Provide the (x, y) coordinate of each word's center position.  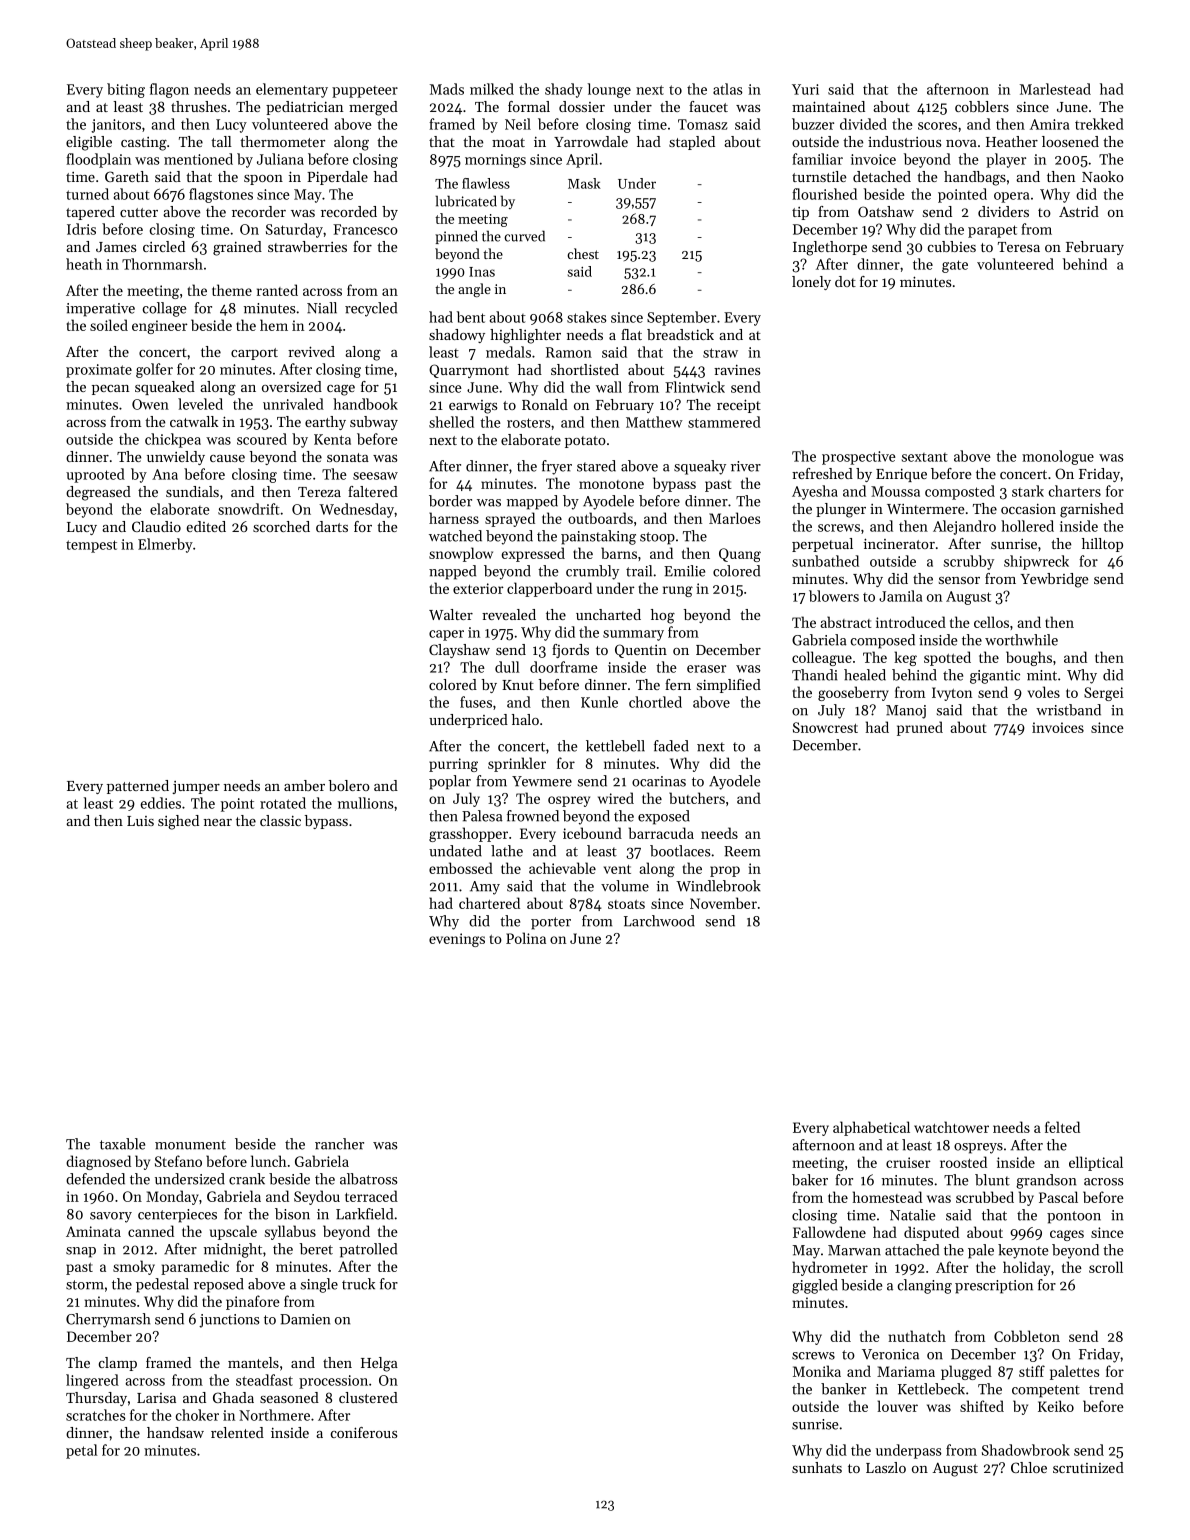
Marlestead (1055, 89)
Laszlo (886, 1467)
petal (81, 1451)
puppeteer (365, 92)
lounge (609, 90)
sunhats (817, 1467)
